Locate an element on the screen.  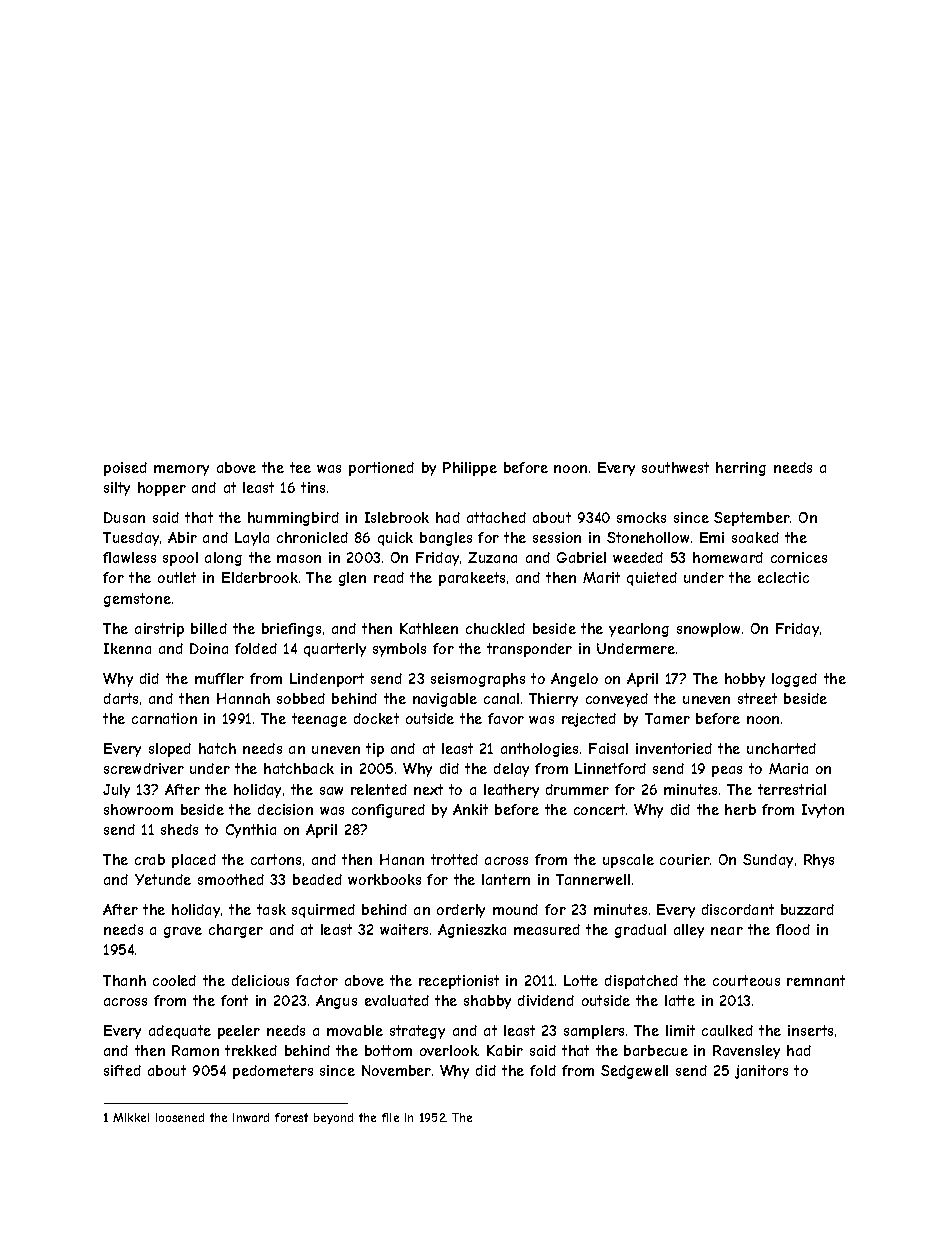
lantern is located at coordinates (506, 879).
